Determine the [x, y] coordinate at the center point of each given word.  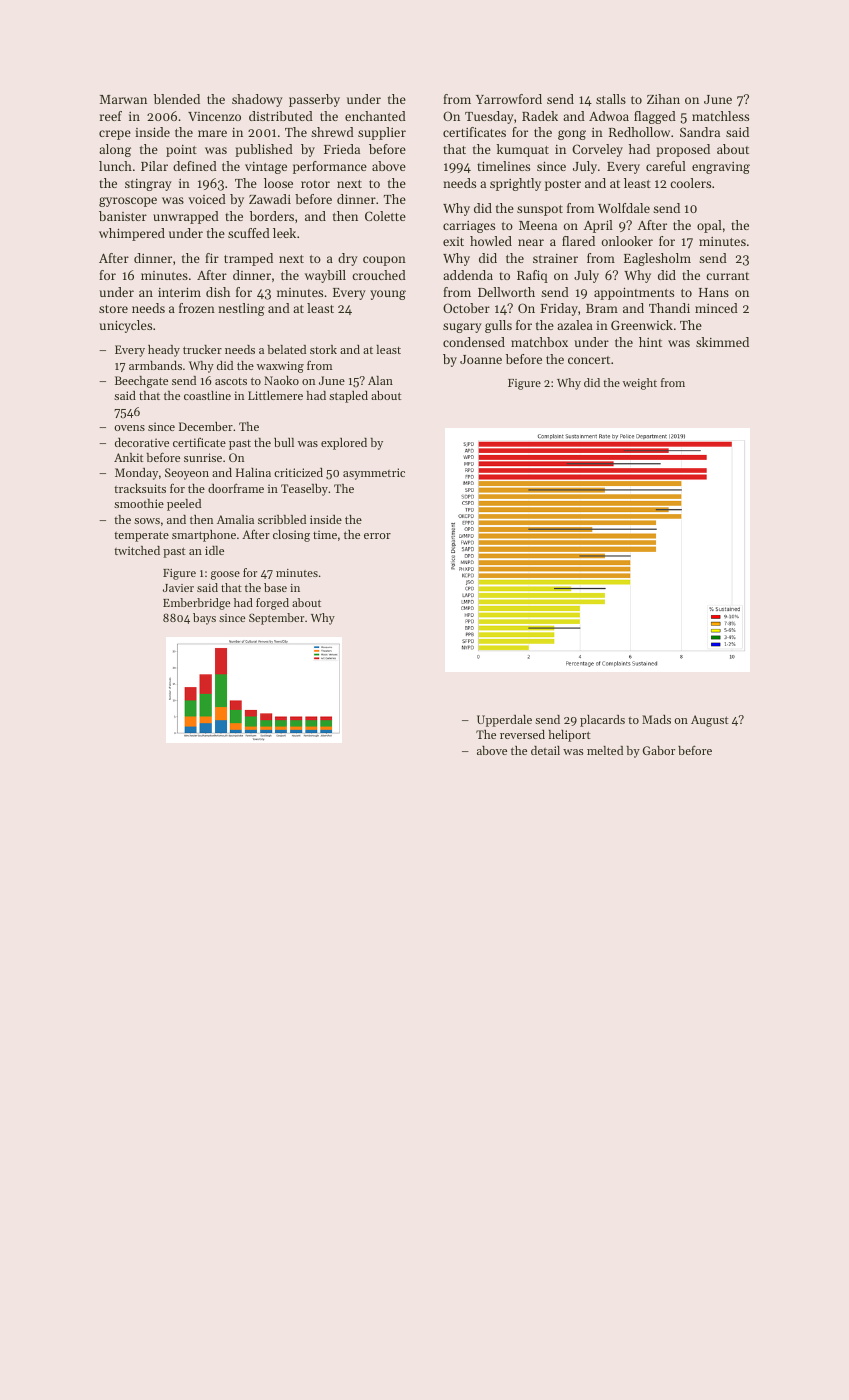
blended [177, 99]
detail [545, 750]
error [377, 536]
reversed [522, 734]
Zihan [663, 99]
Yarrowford [509, 99]
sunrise [203, 457]
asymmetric [374, 474]
